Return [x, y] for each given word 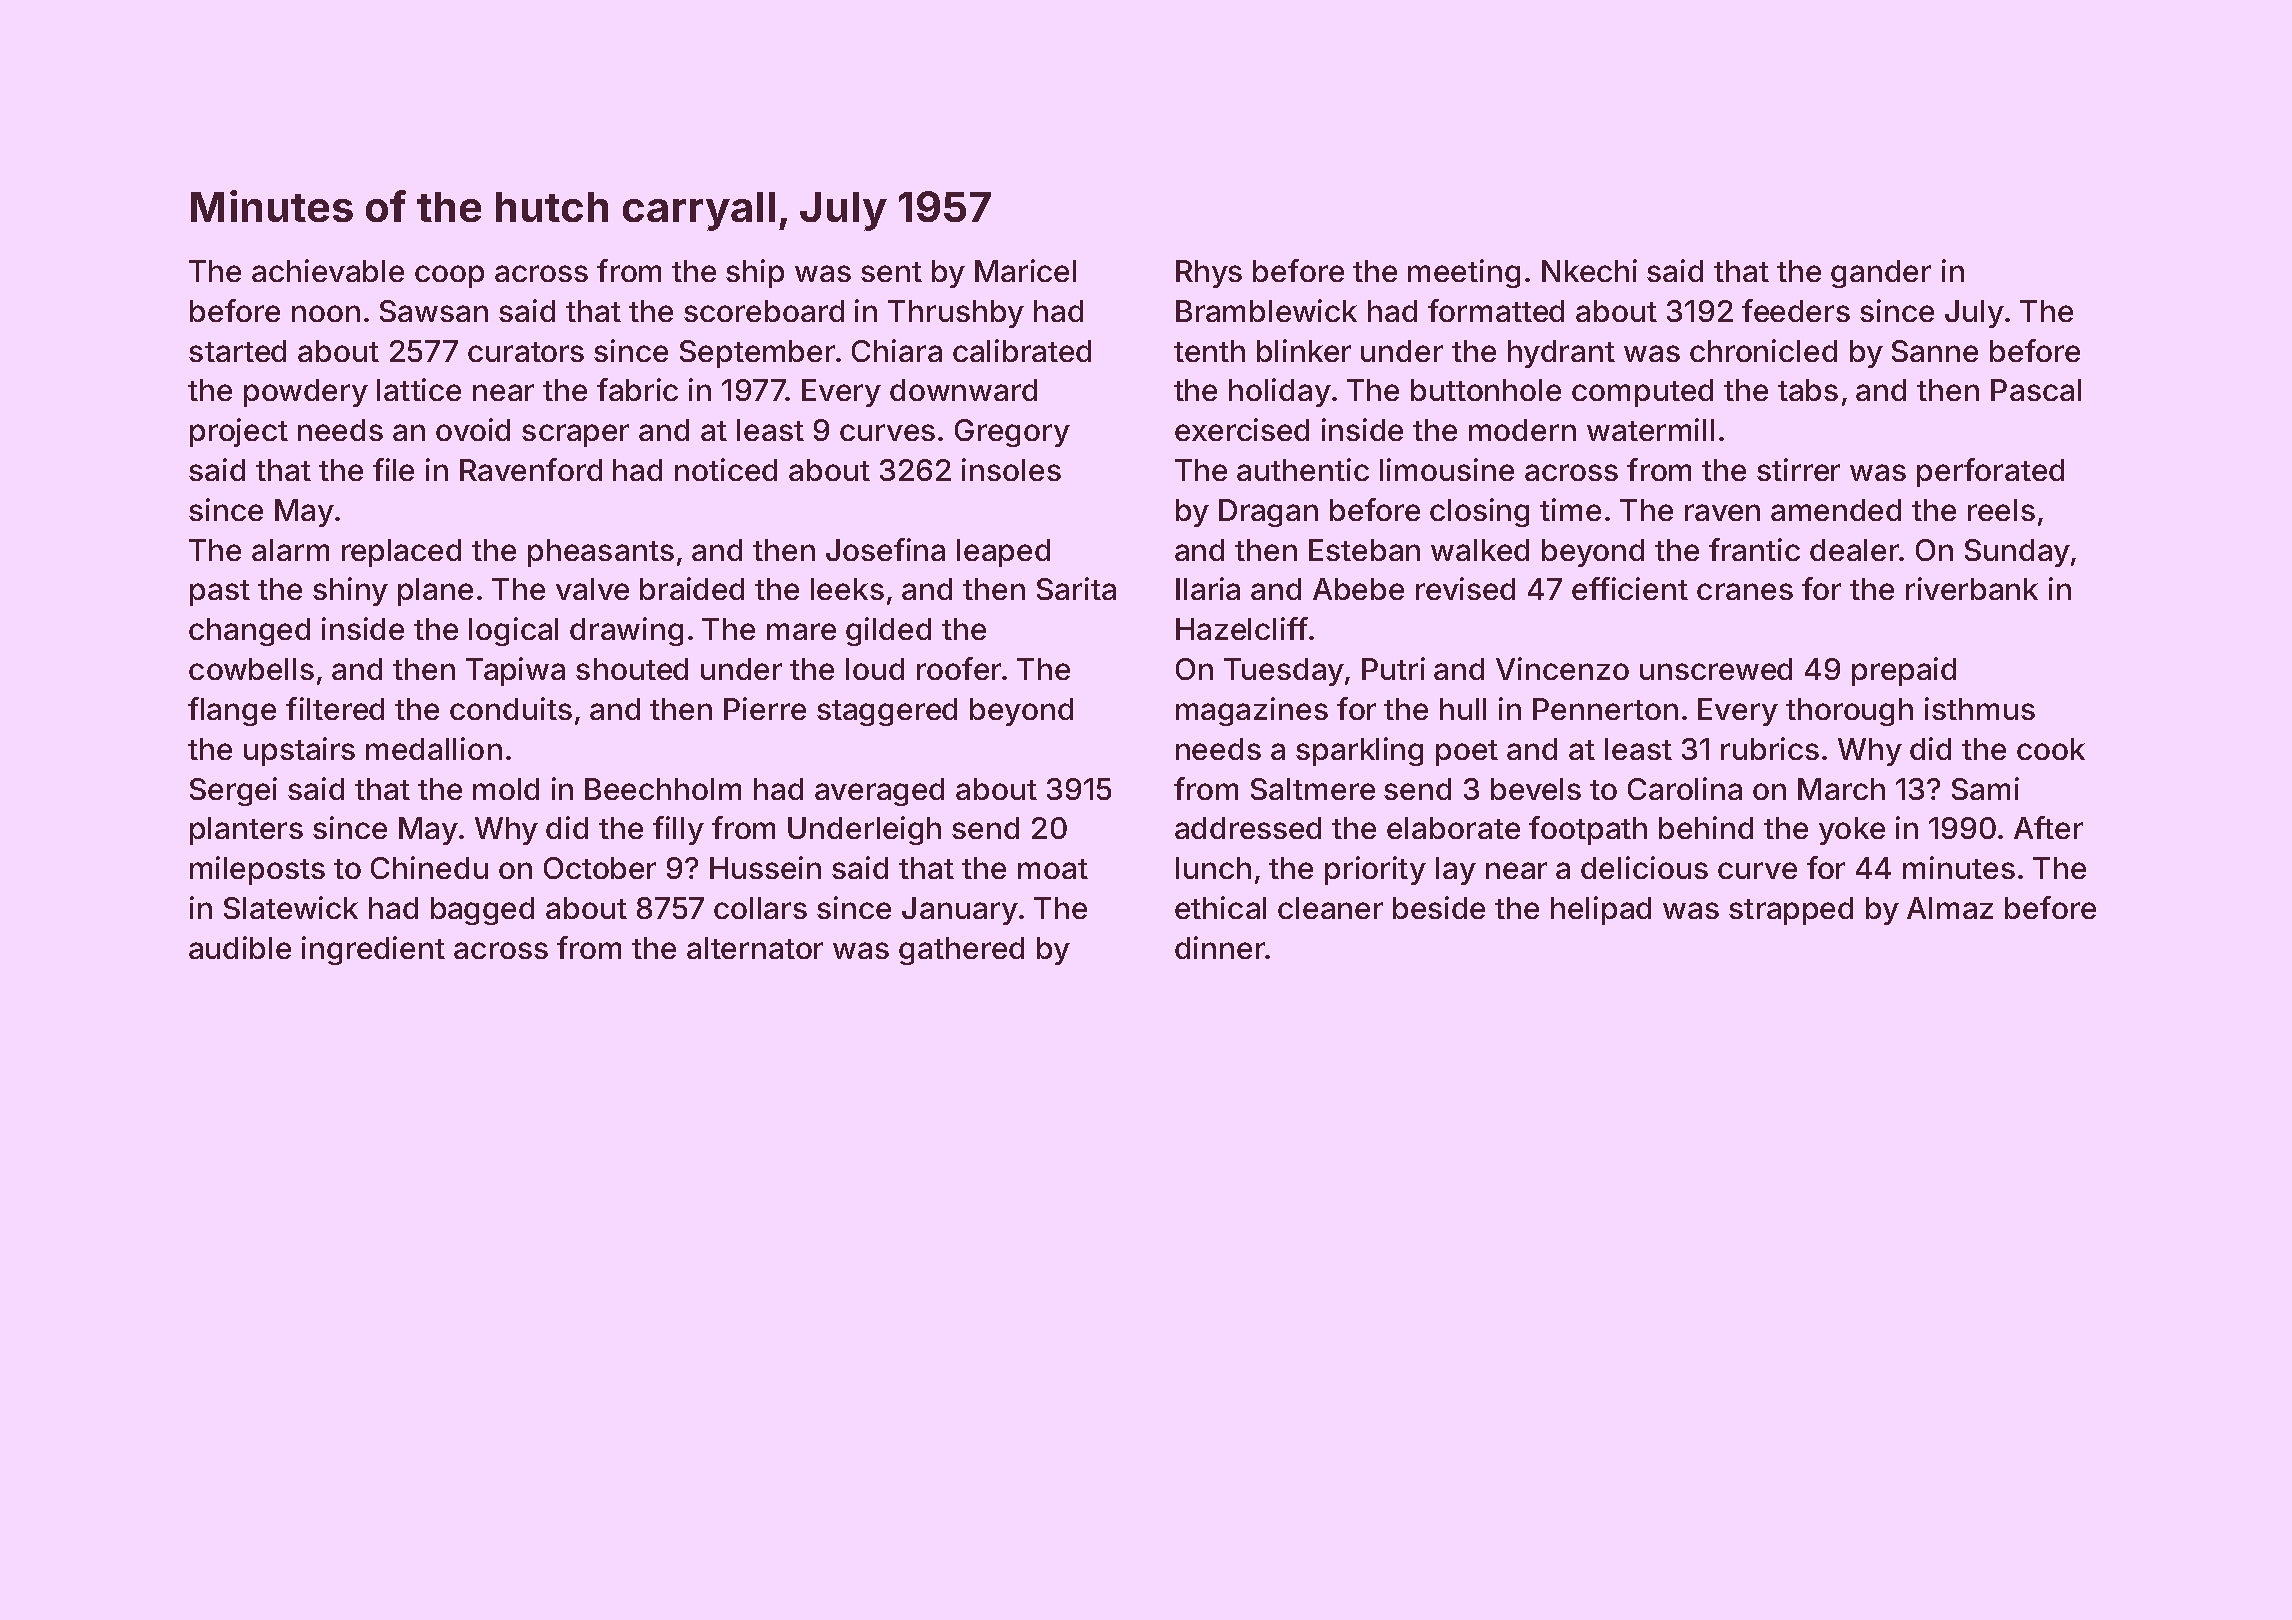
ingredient [373, 950]
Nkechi [1589, 270]
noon [326, 313]
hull [1463, 709]
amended [1836, 510]
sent [891, 272]
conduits [511, 708]
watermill [1650, 429]
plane [435, 592]
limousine [1447, 469]
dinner [1220, 947]
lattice [419, 389]
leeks [847, 589]
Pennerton [1605, 709]
